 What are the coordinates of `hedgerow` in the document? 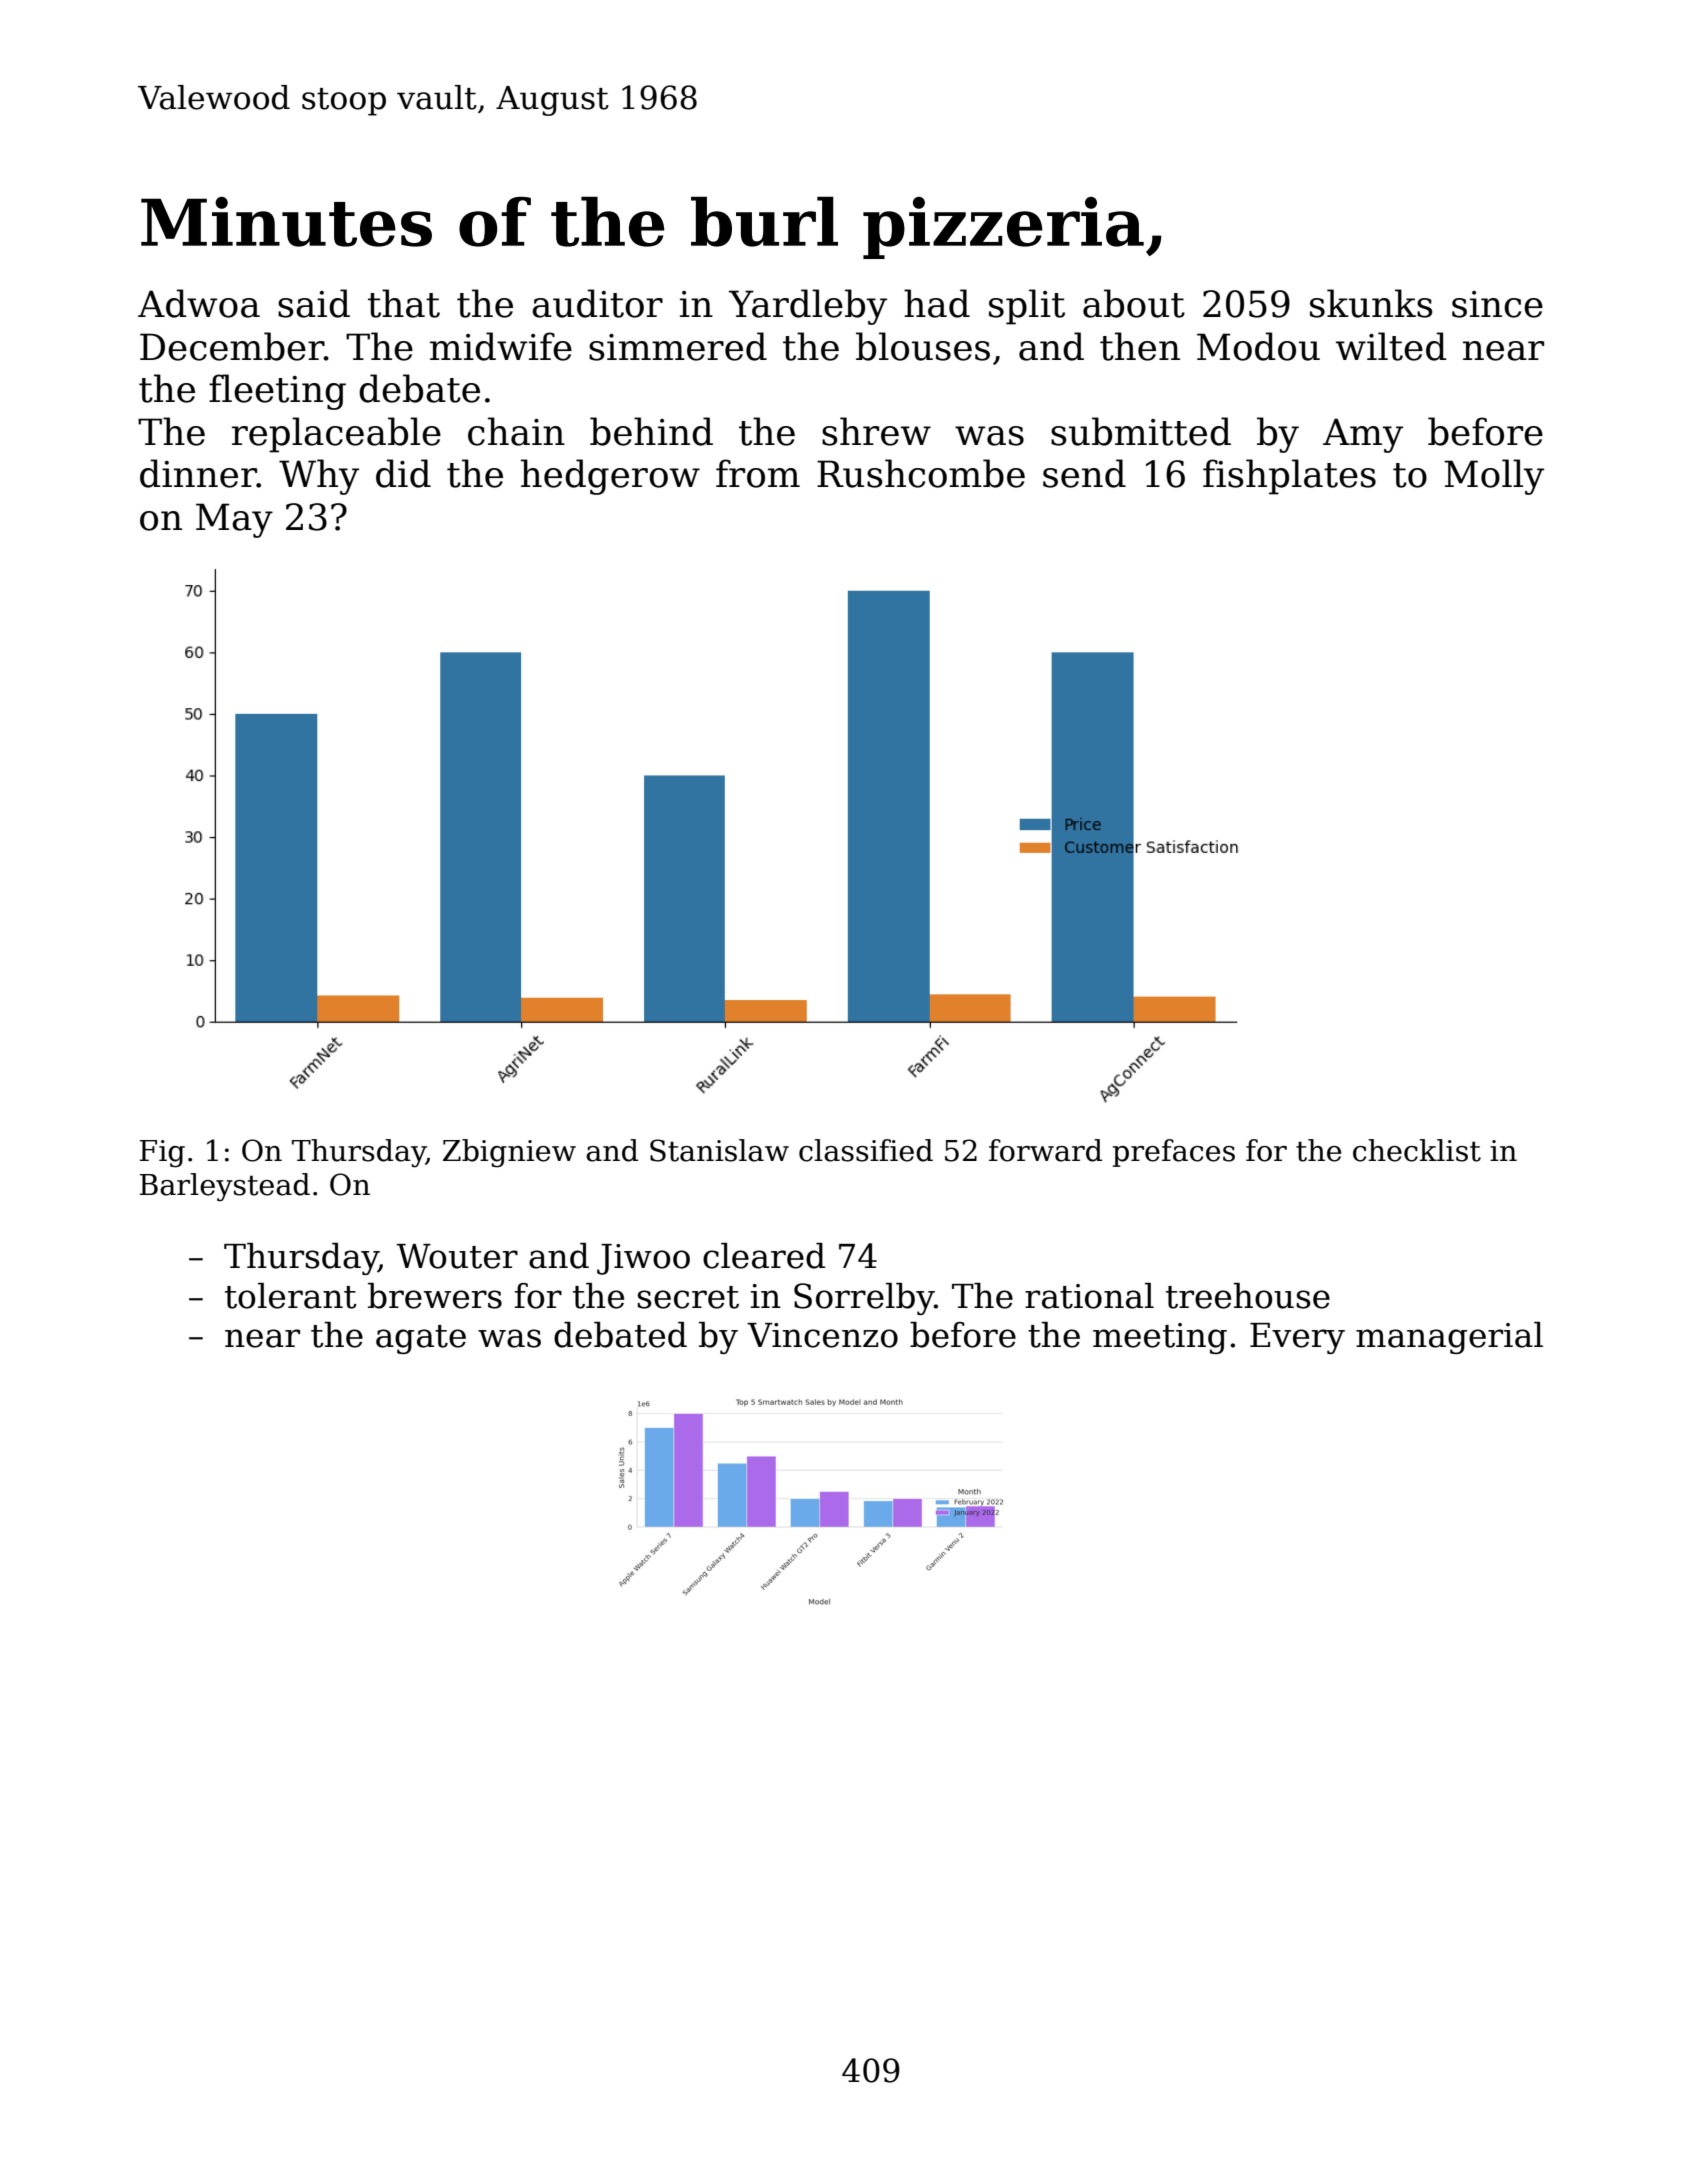 It's located at (610, 477).
